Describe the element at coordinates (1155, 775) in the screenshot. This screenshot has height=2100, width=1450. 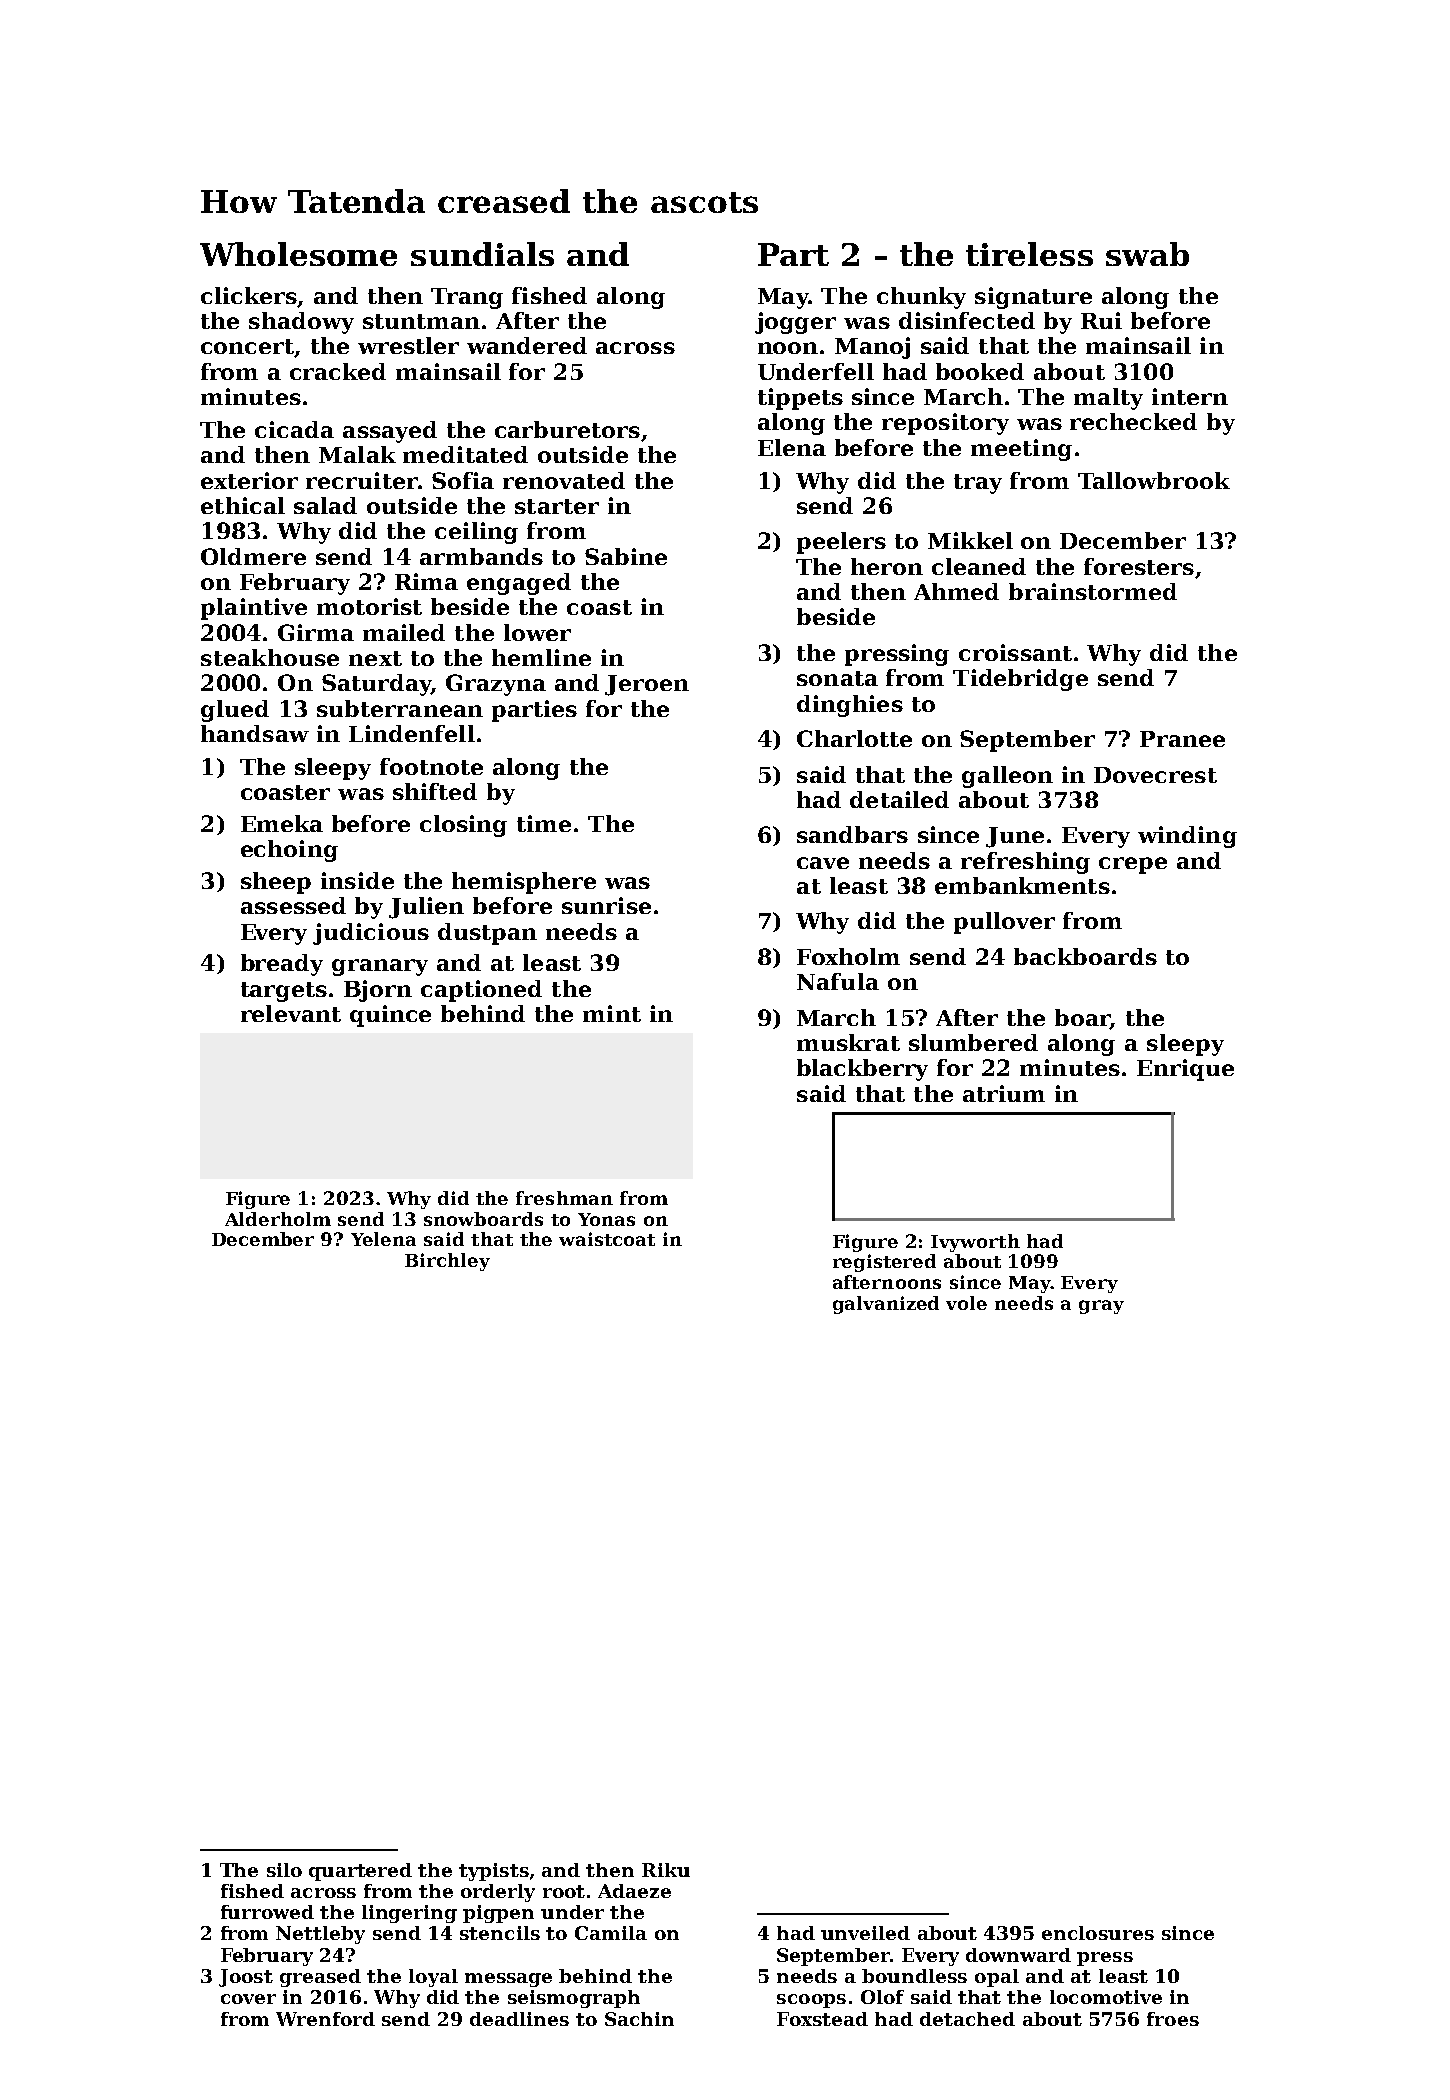
I see `Dovecrest` at that location.
